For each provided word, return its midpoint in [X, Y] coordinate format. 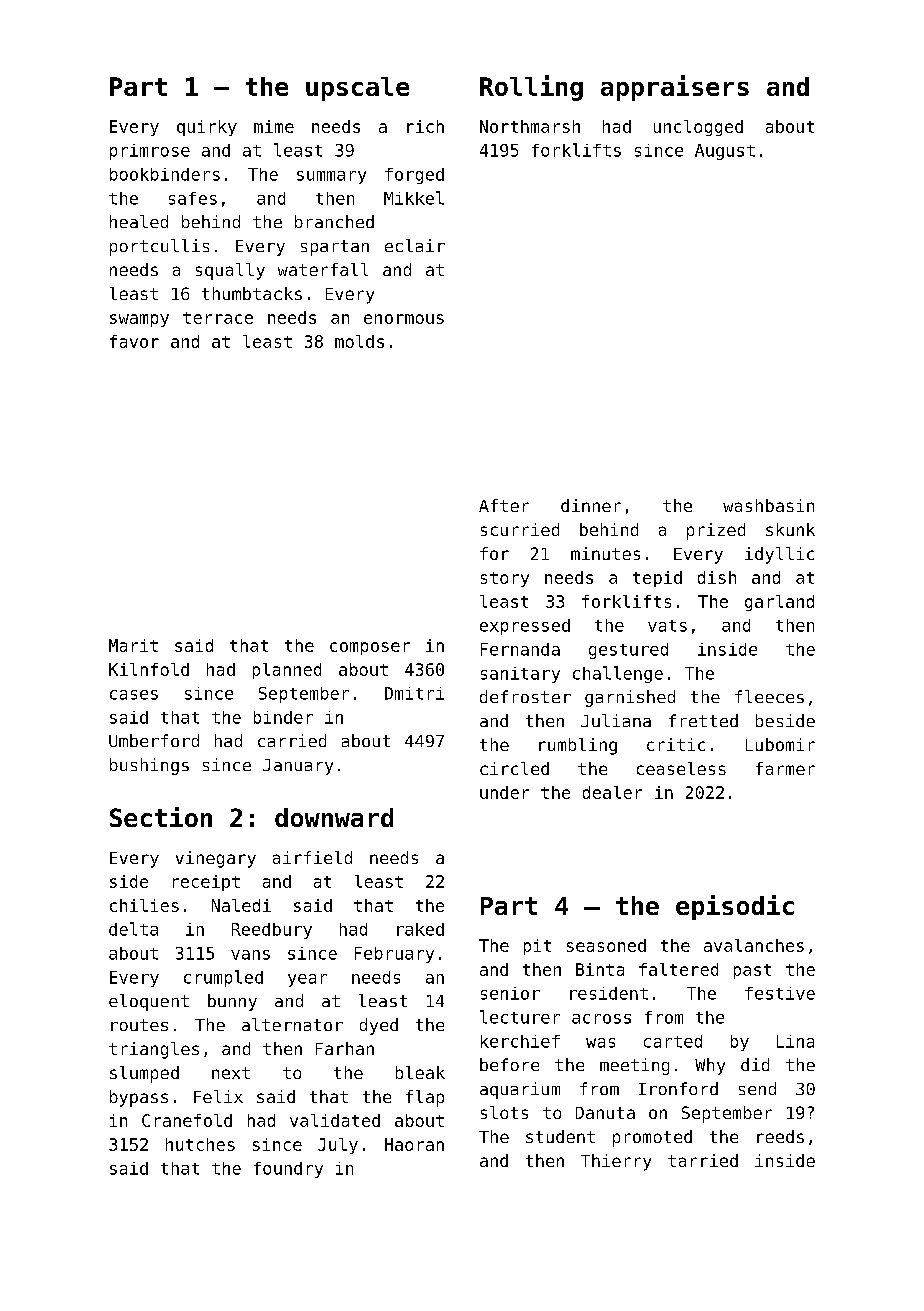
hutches [200, 1144]
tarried [703, 1160]
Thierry [616, 1162]
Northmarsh [530, 126]
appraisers [675, 88]
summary [331, 177]
